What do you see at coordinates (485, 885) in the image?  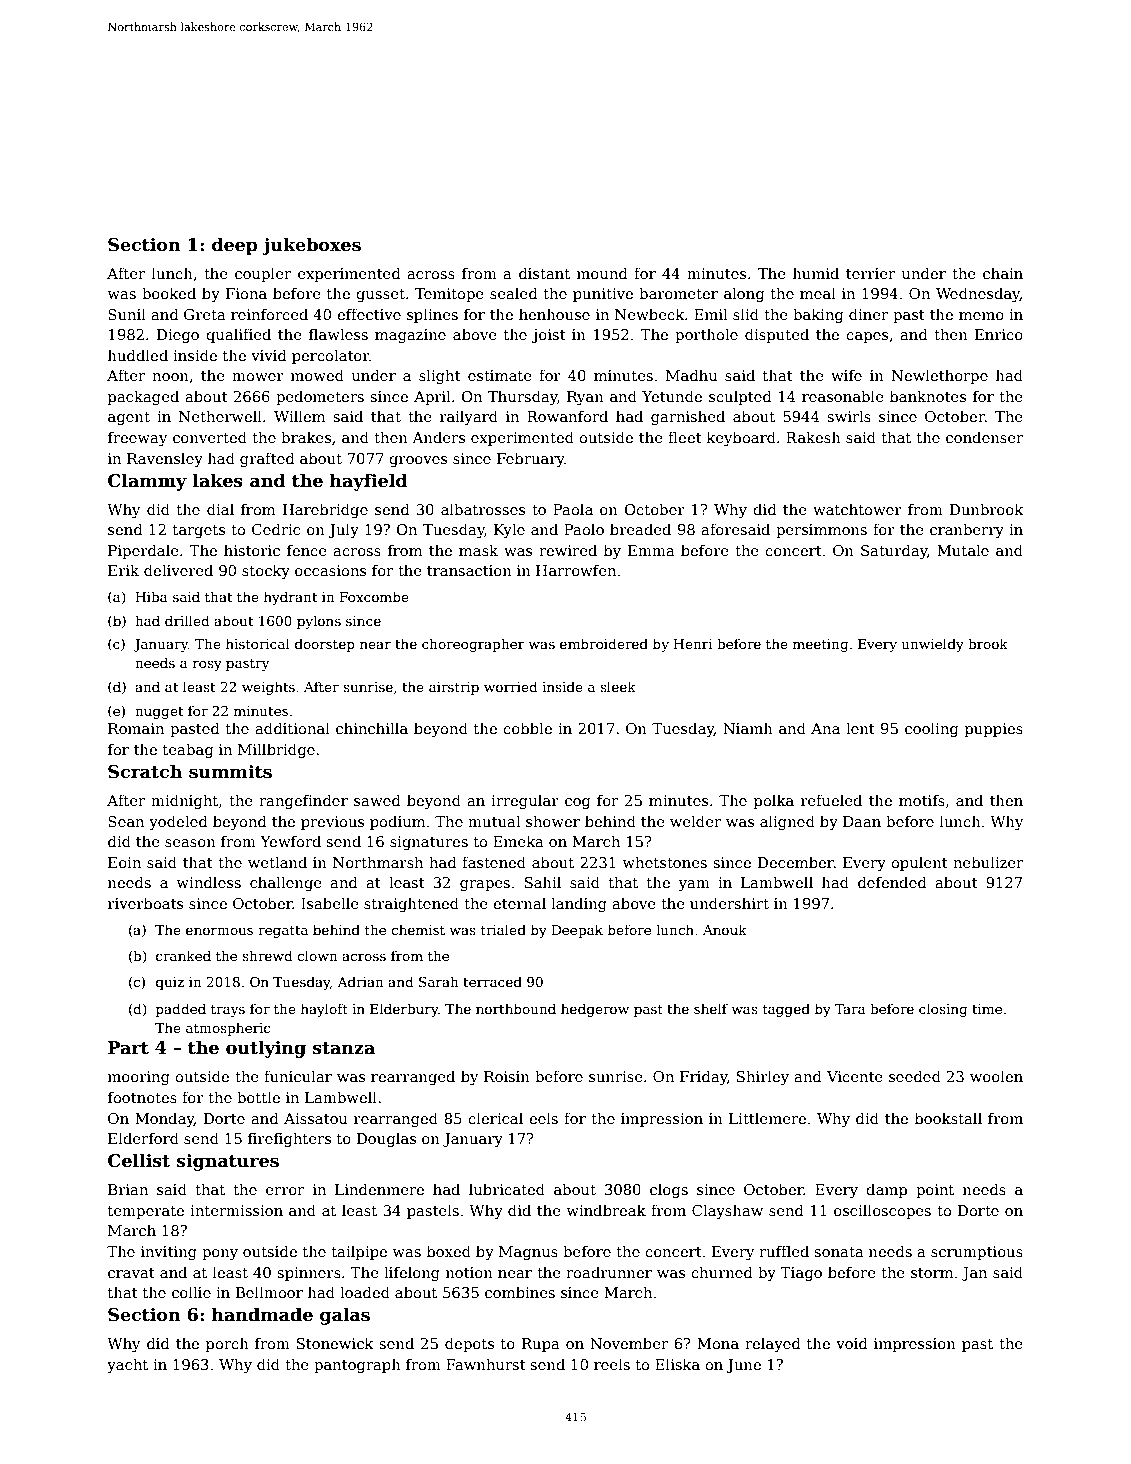 I see `grapes` at bounding box center [485, 885].
